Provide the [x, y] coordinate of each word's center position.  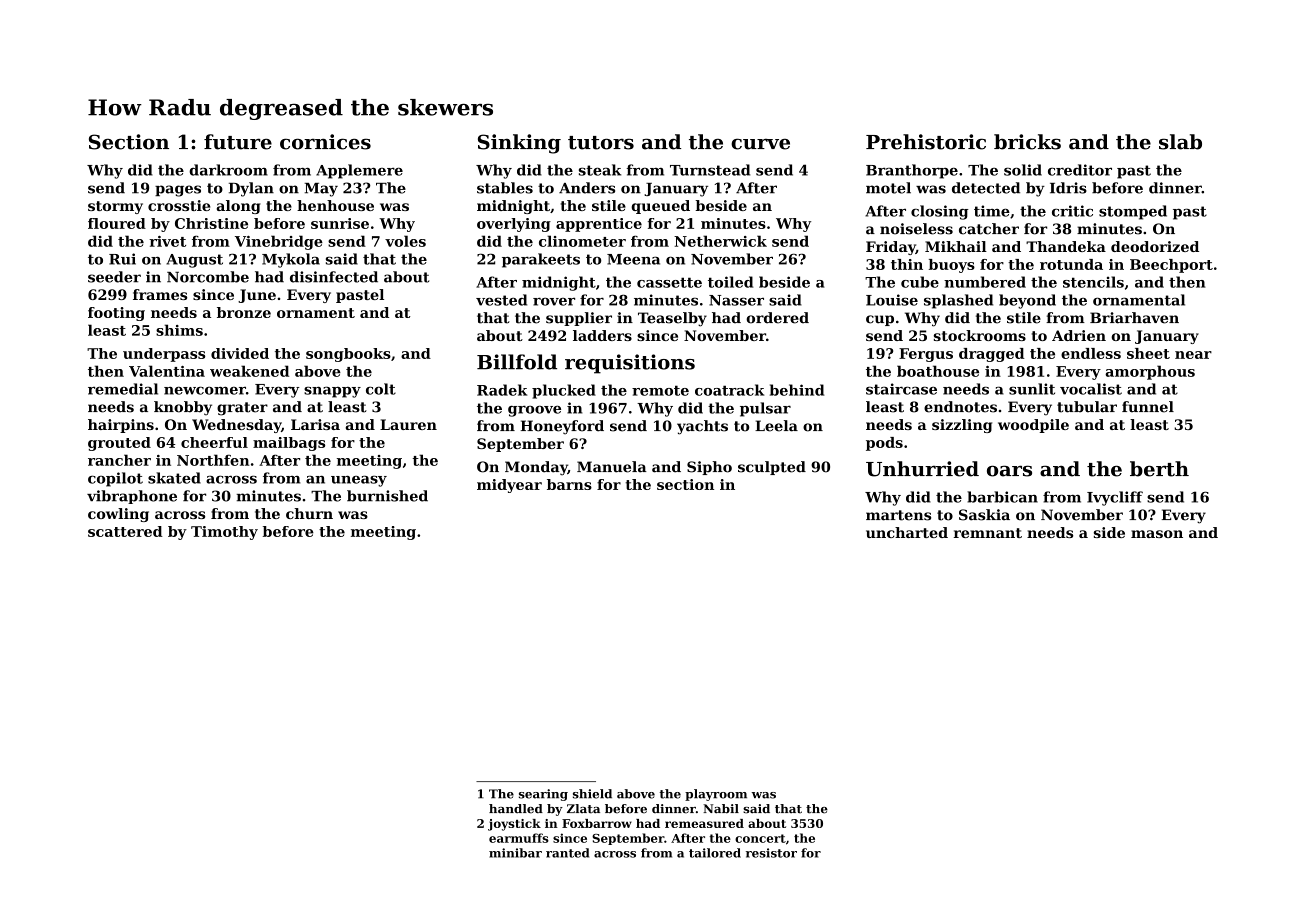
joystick [514, 825]
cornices [325, 142]
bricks [1027, 142]
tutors [601, 143]
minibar [515, 853]
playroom [716, 795]
